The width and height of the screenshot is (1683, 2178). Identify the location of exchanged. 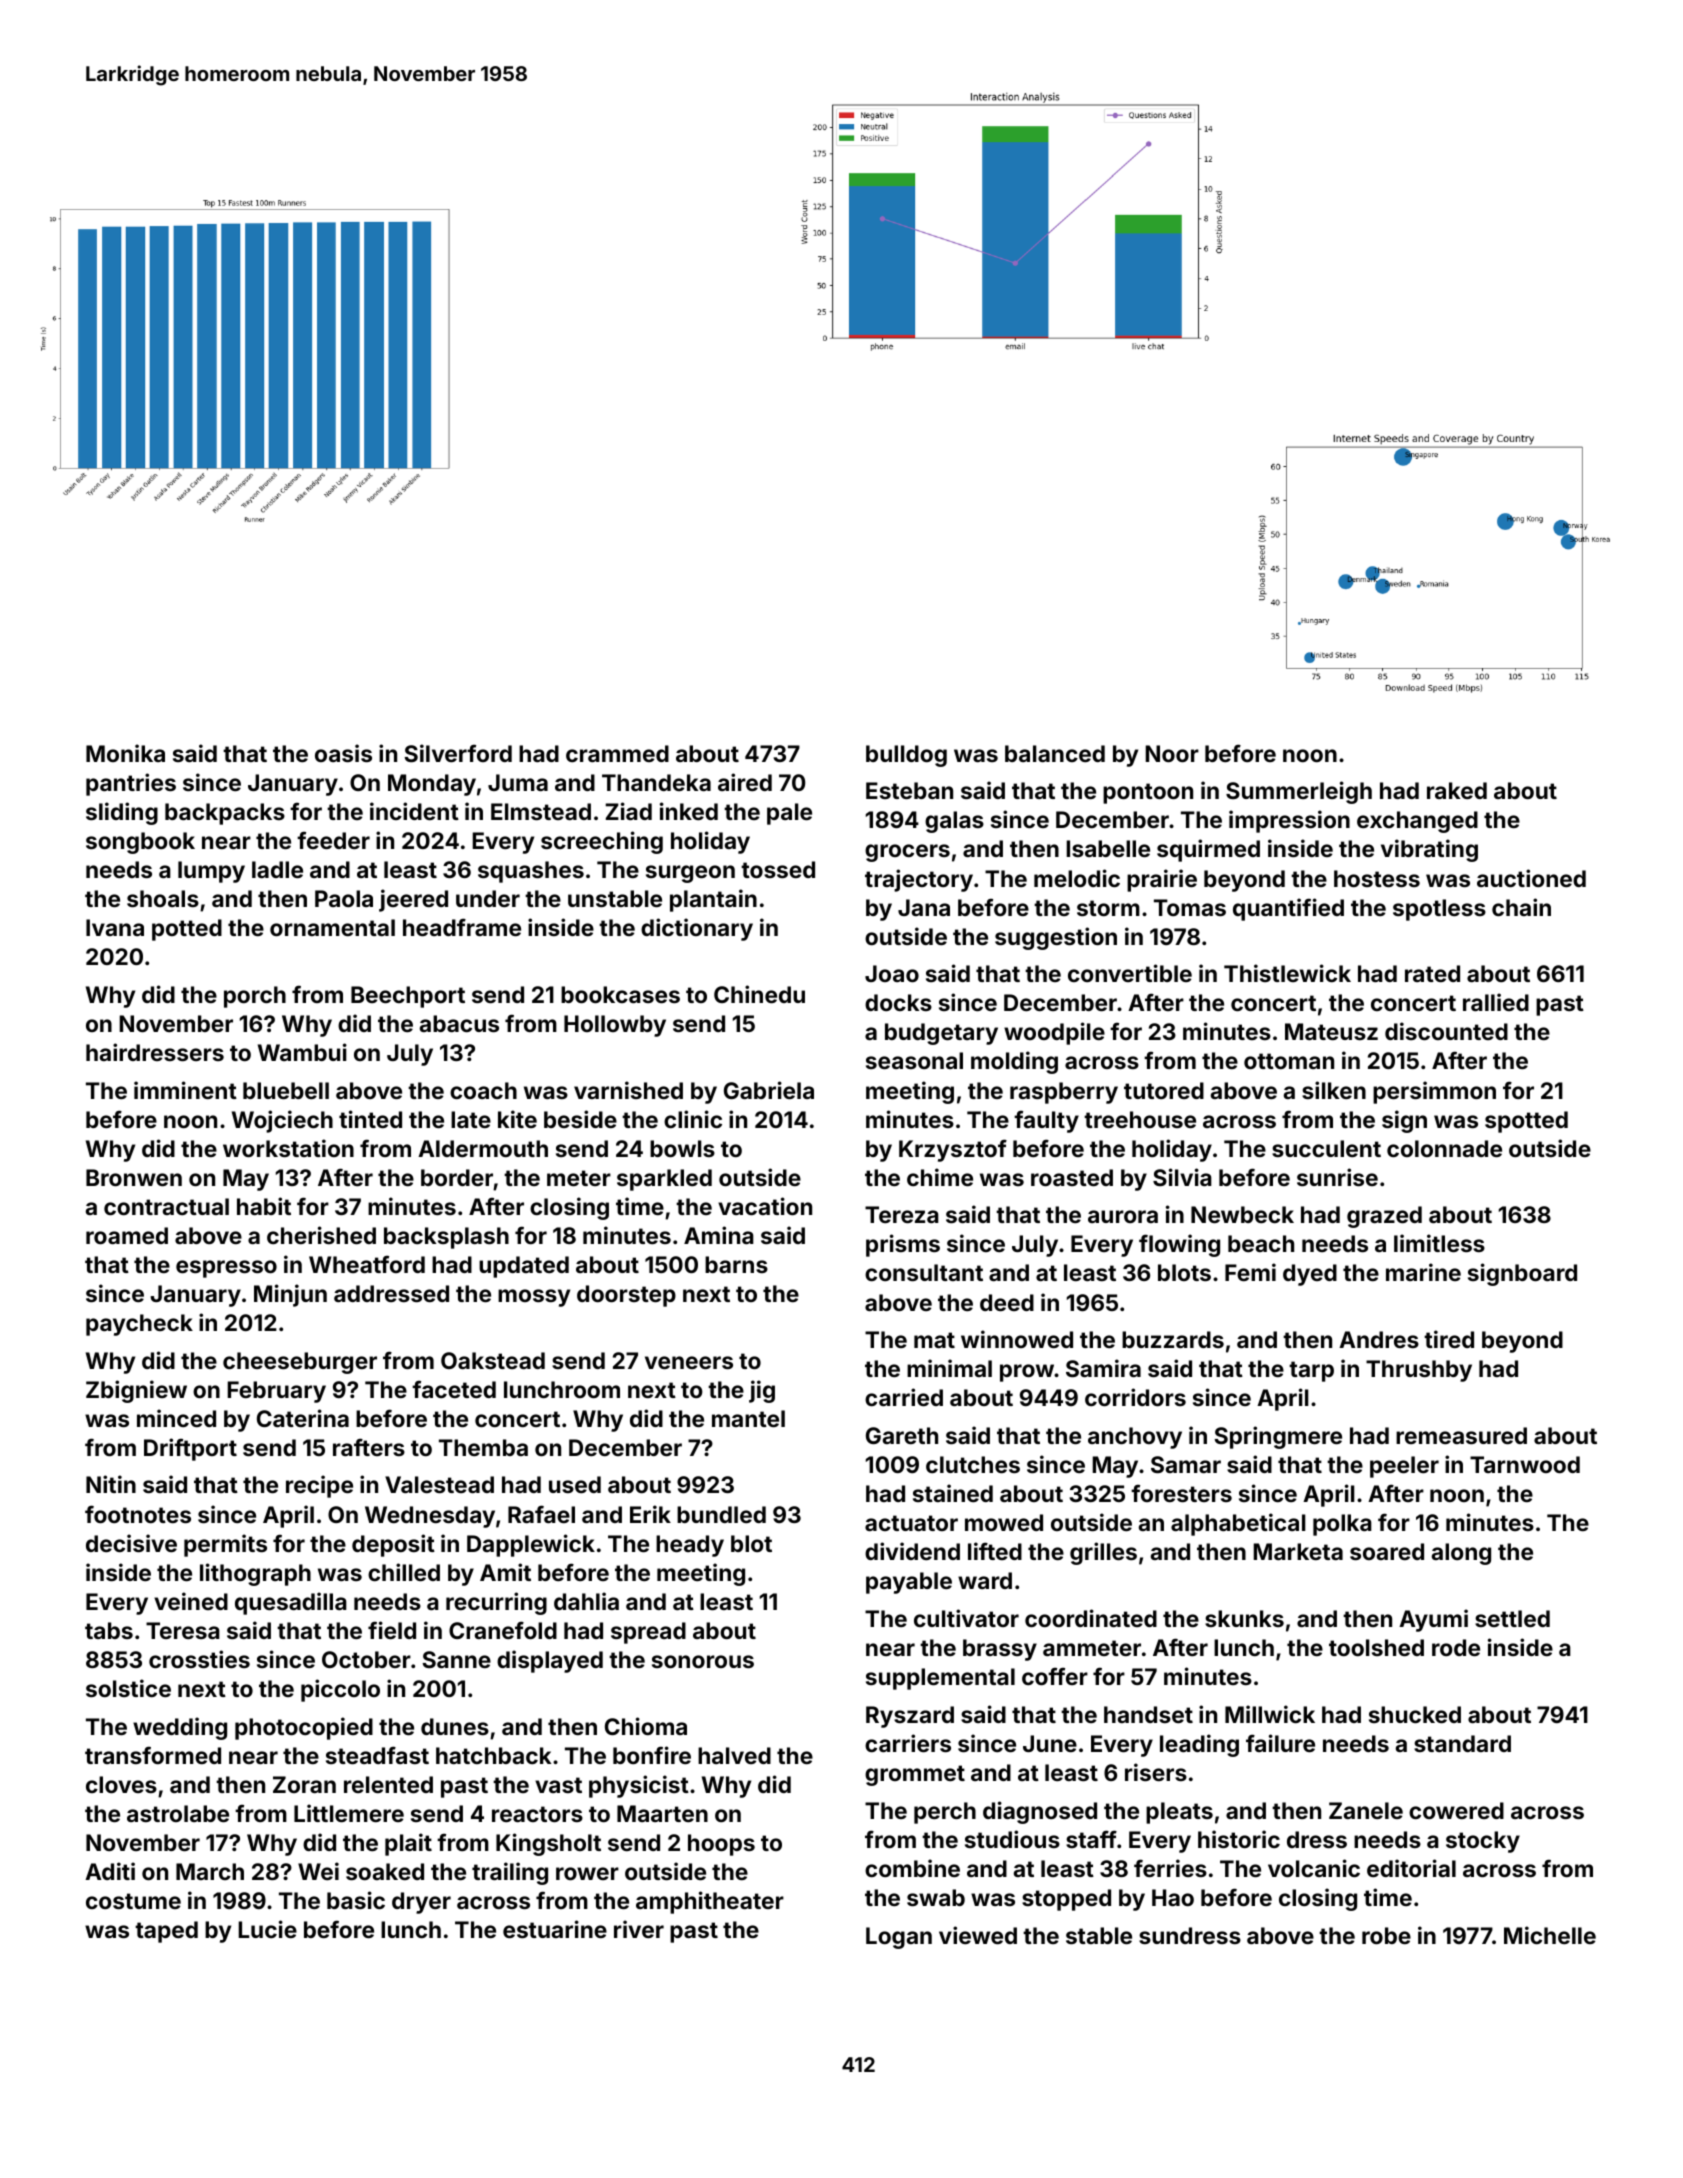
(1417, 822).
